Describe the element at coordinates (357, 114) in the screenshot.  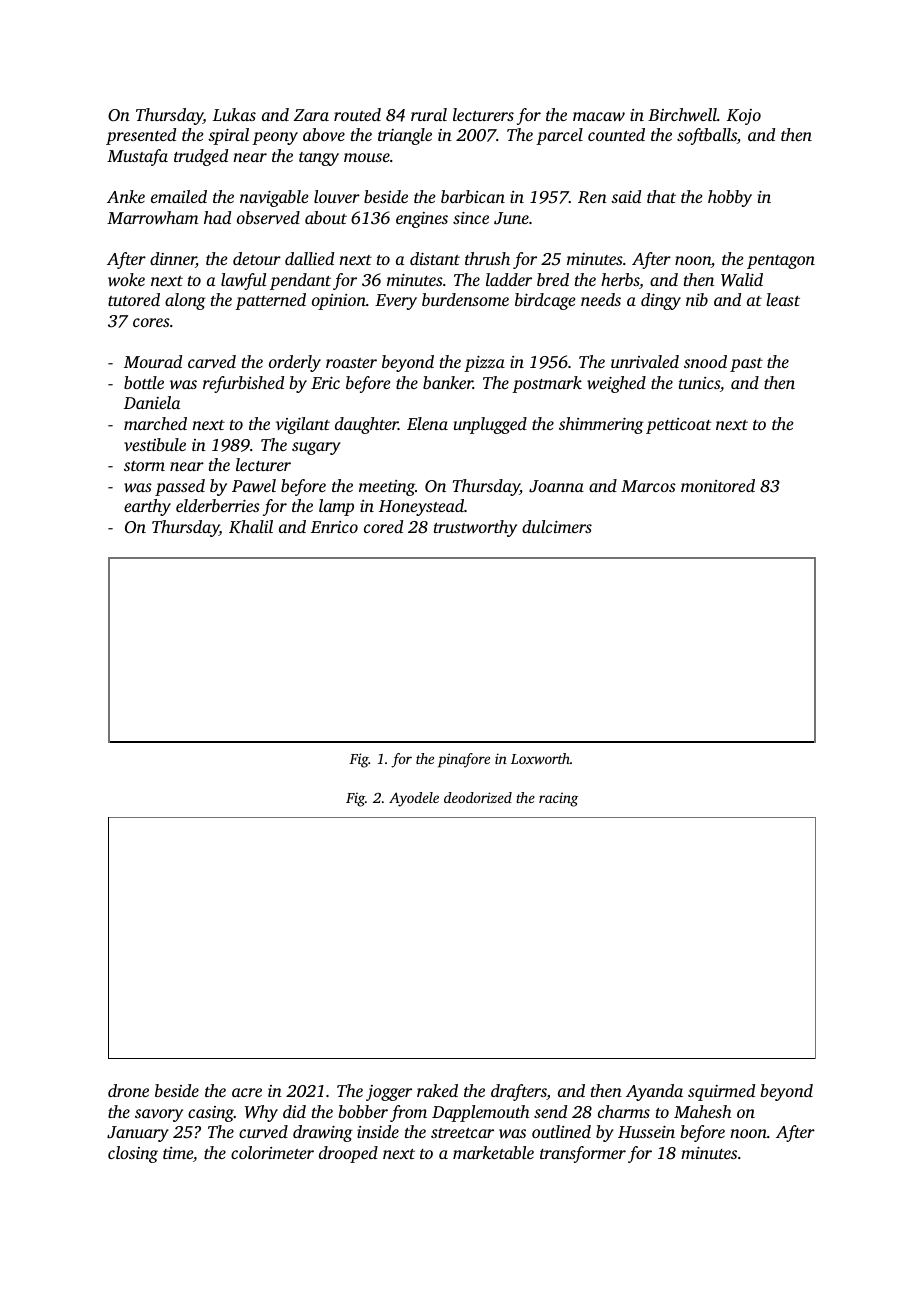
I see `routed` at that location.
